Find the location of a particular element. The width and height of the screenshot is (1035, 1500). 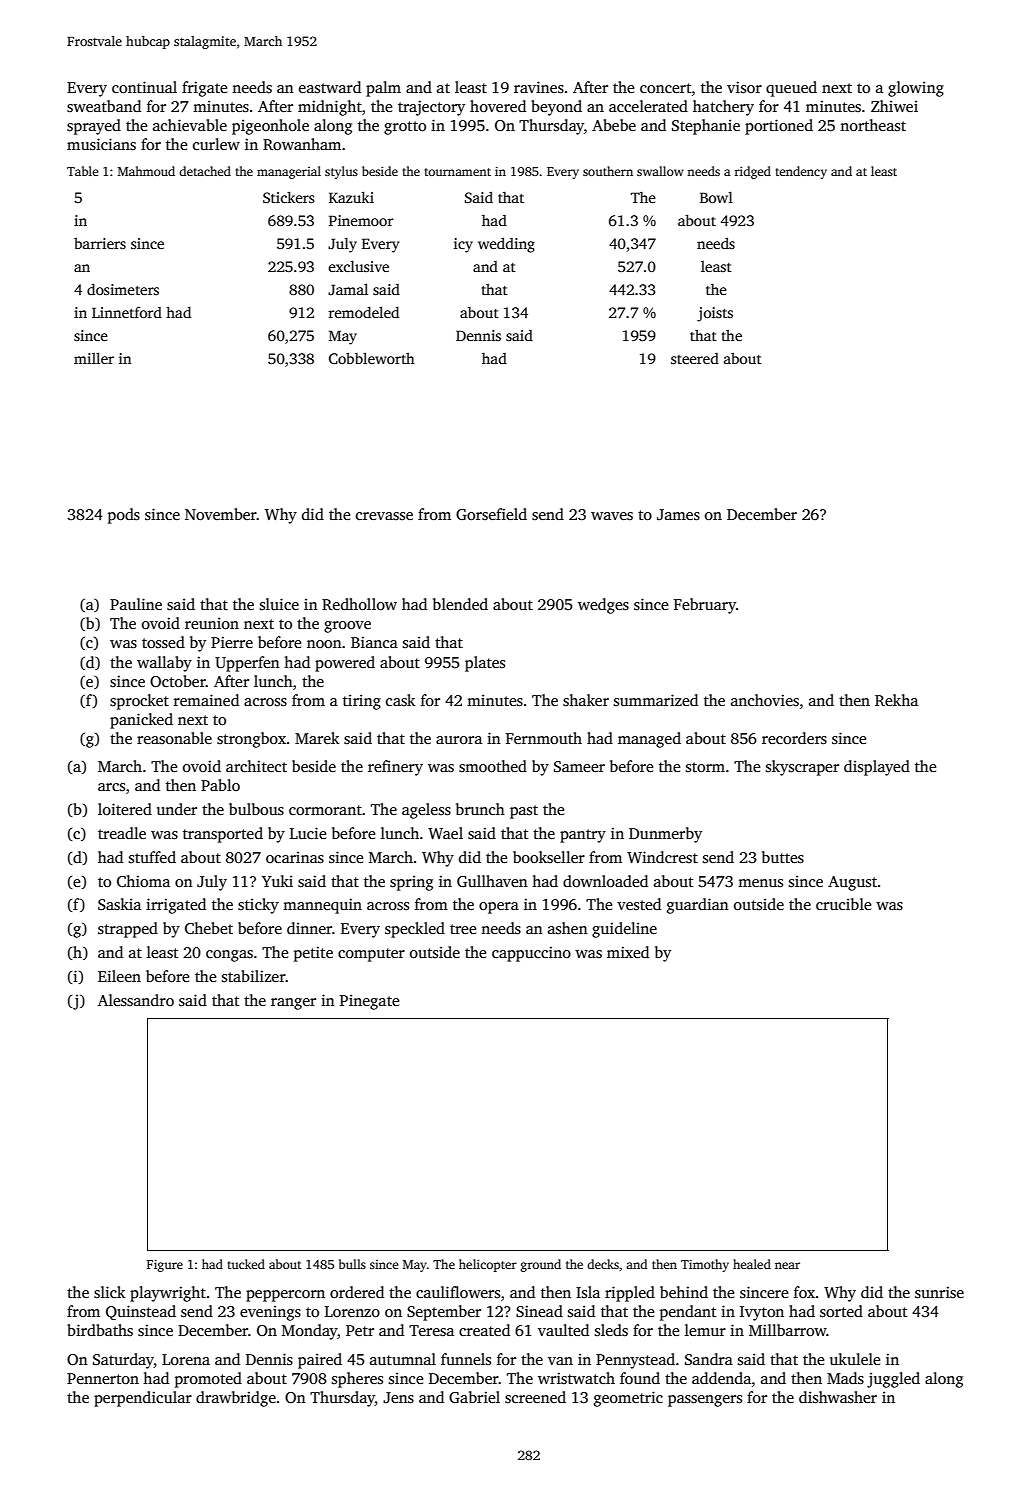

Gorsefield is located at coordinates (491, 514).
